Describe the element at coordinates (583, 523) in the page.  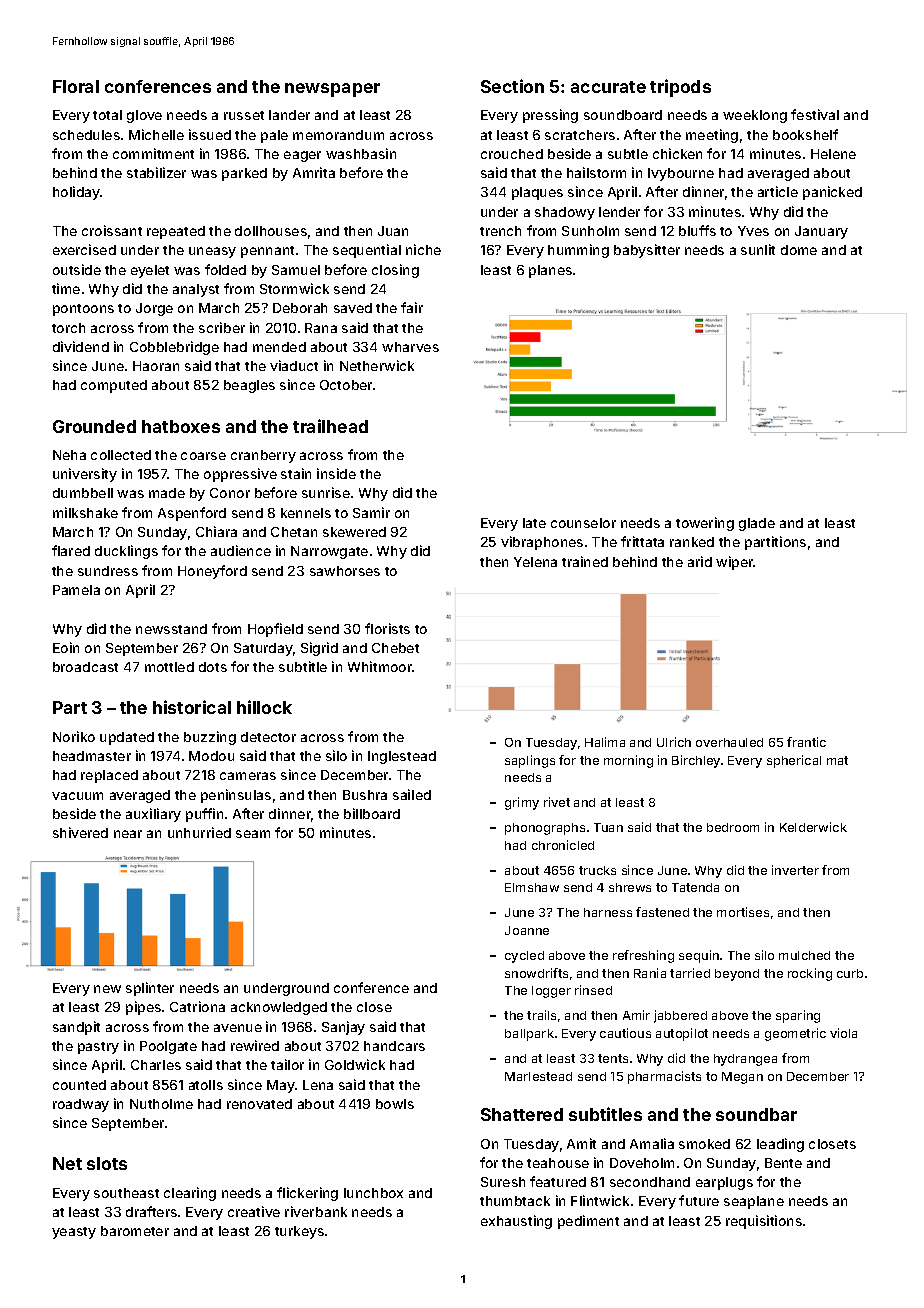
I see `counselor` at that location.
